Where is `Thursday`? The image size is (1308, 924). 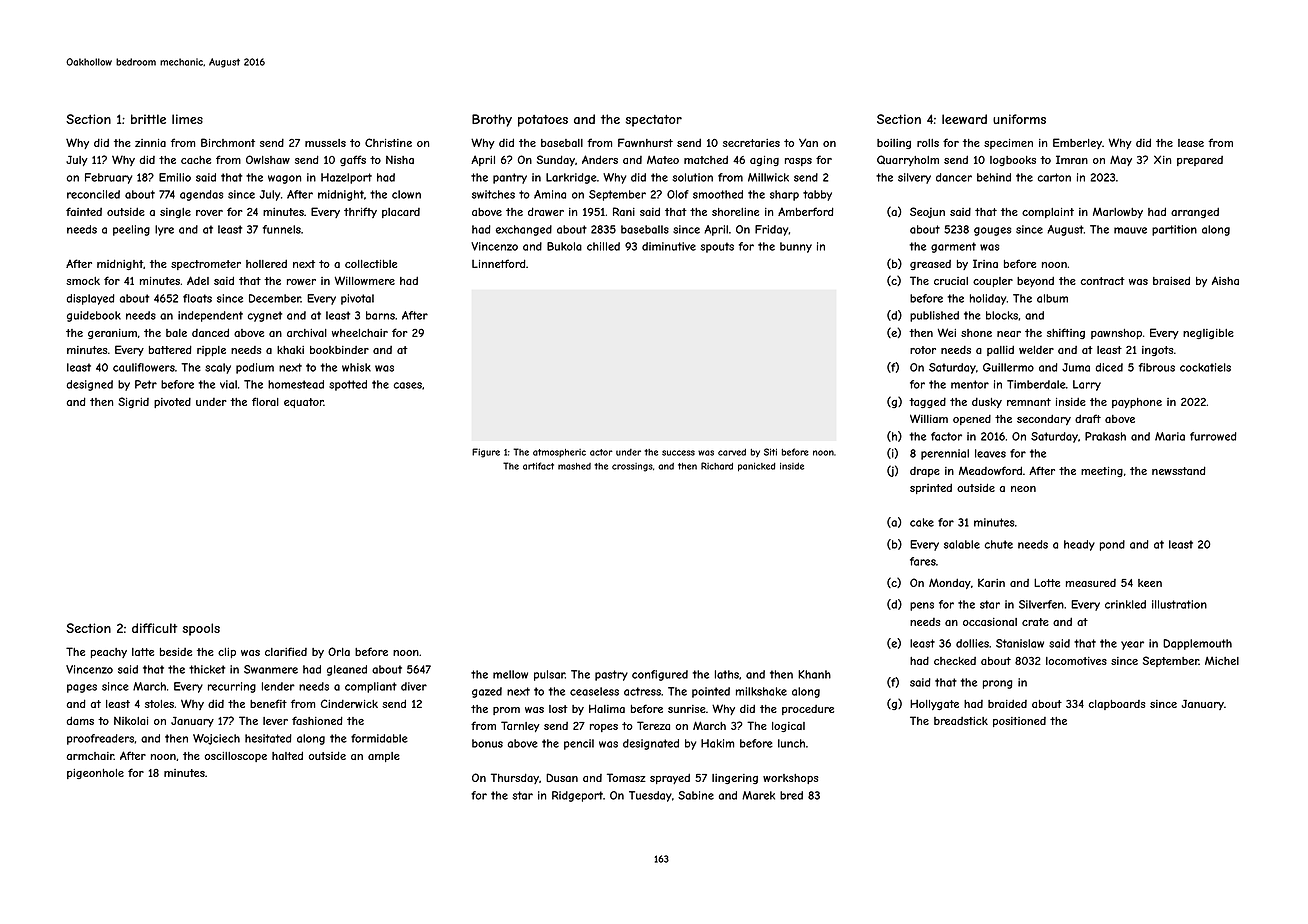 Thursday is located at coordinates (515, 778).
